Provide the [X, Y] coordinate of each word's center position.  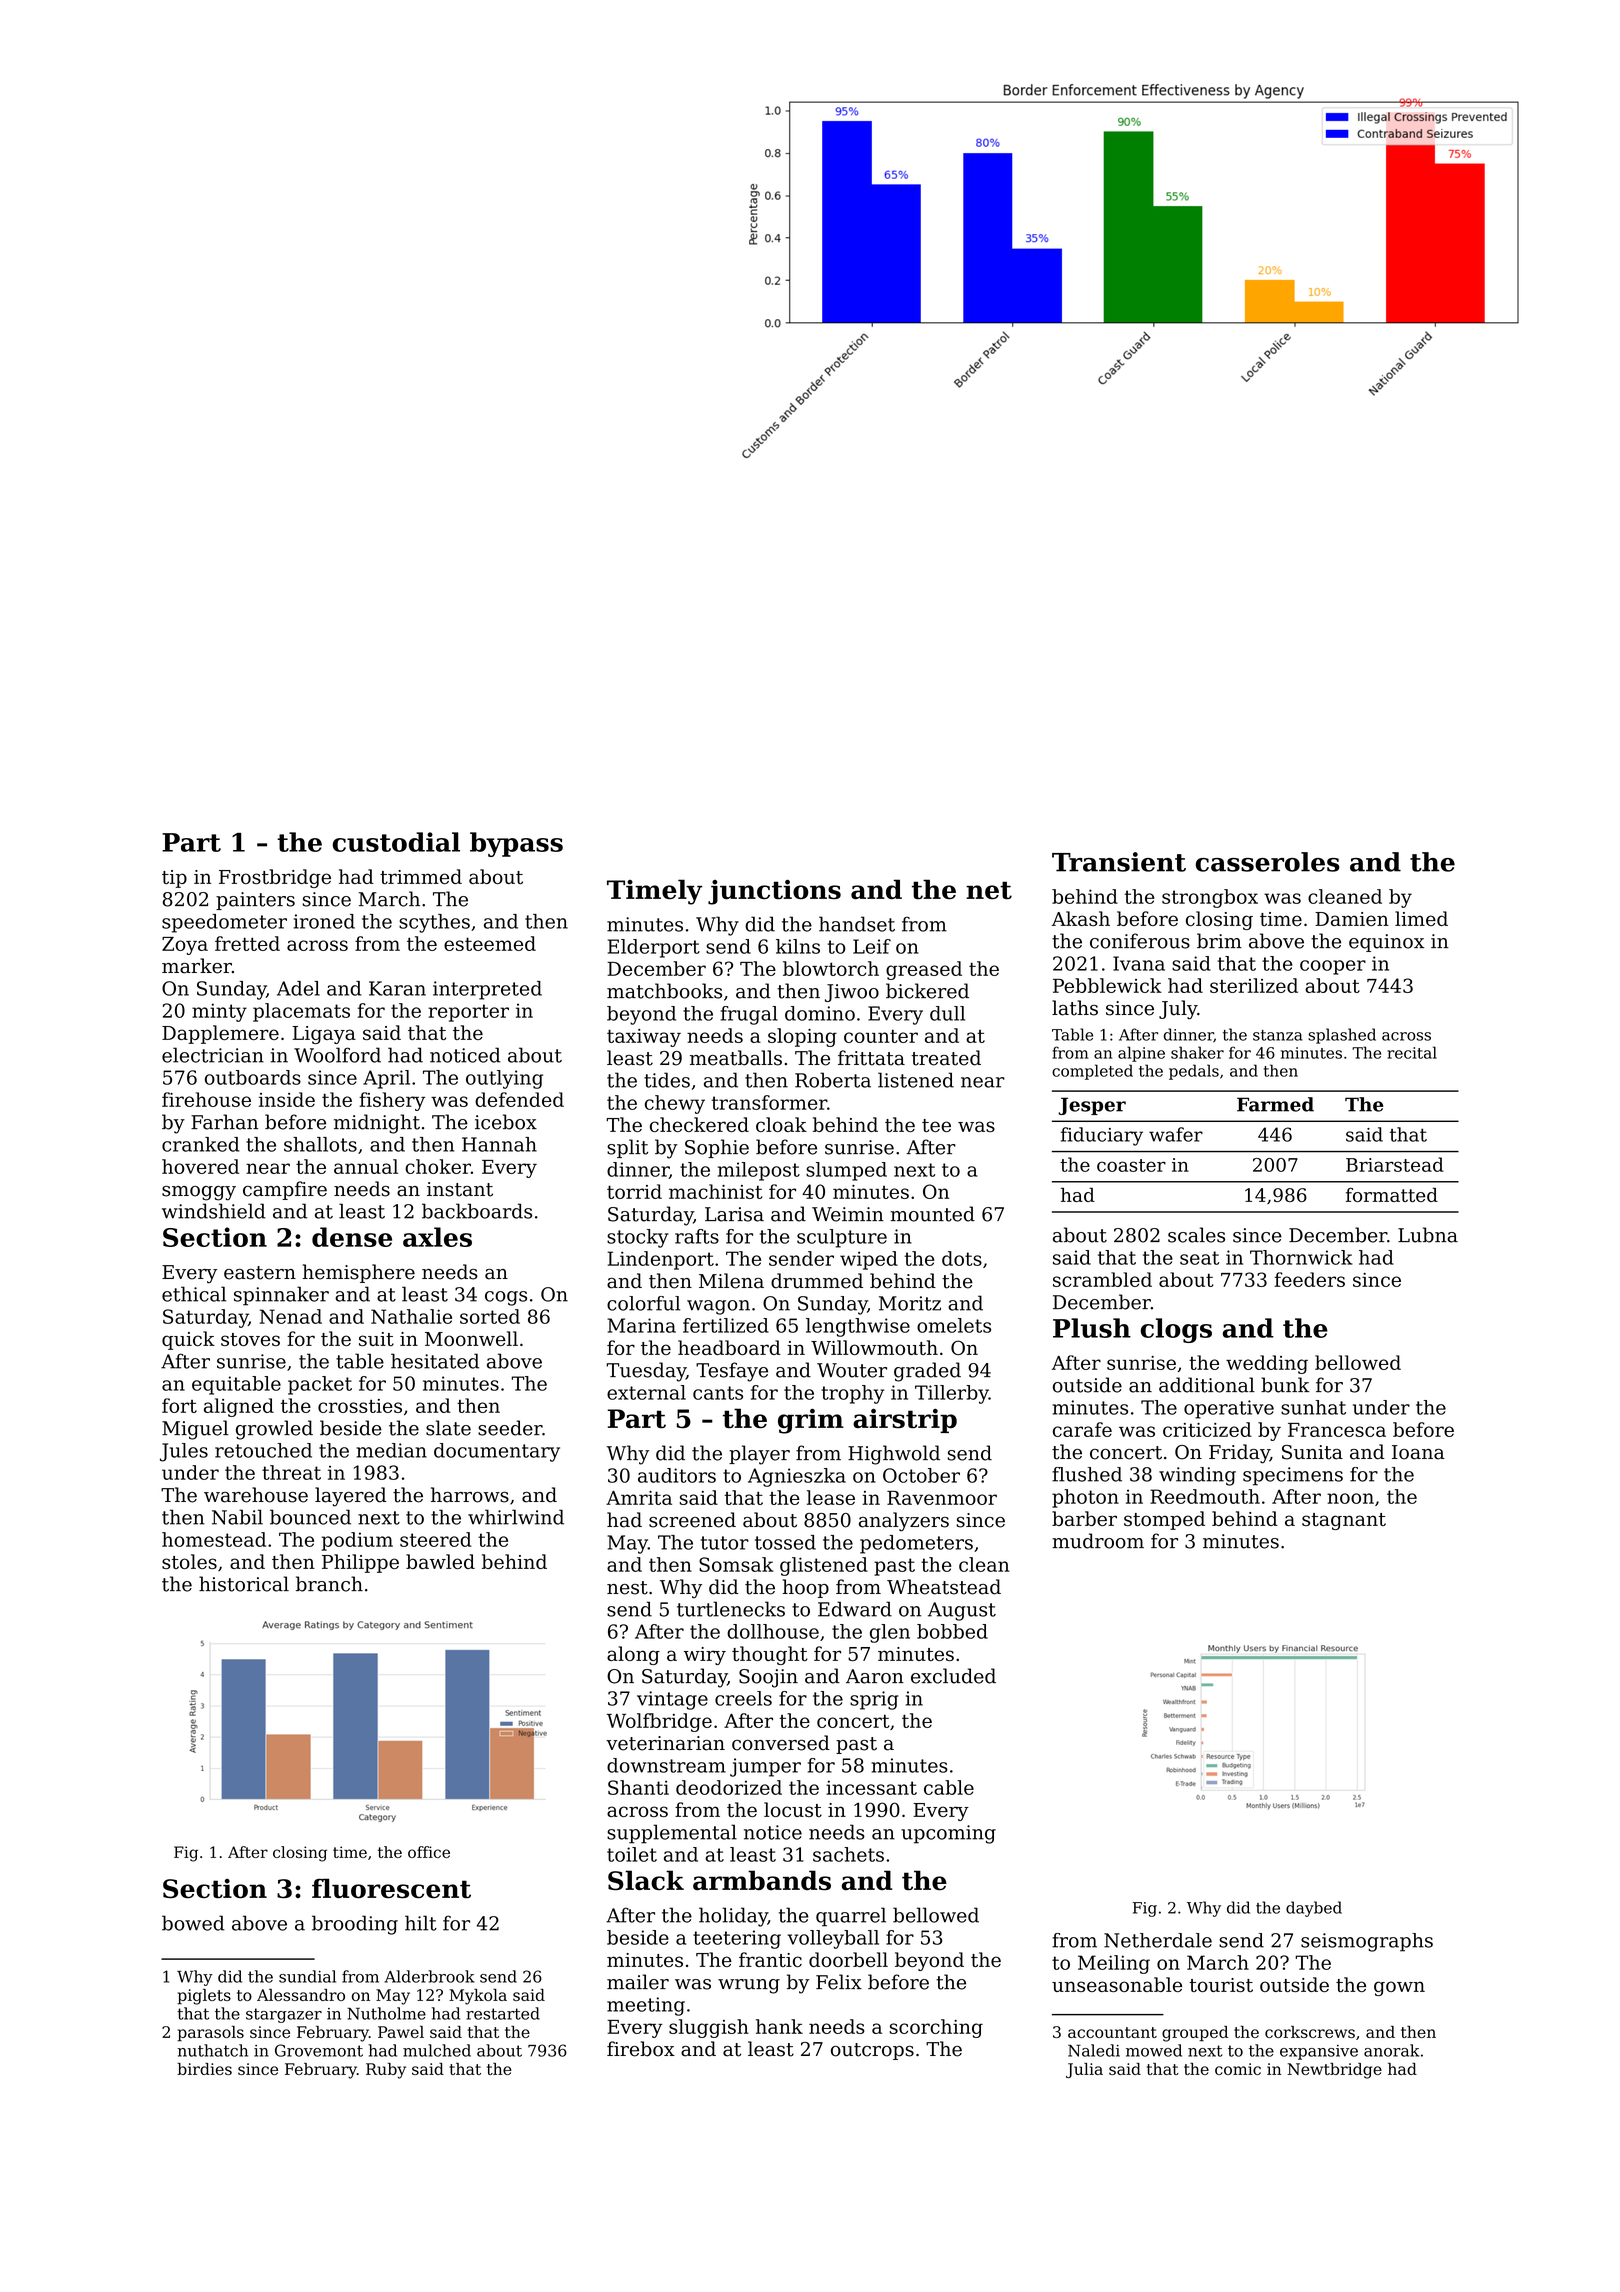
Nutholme [386, 2013]
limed [1421, 918]
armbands [762, 1880]
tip [174, 879]
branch [329, 1584]
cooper [1333, 967]
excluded [953, 1676]
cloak [781, 1124]
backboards [477, 1211]
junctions [774, 892]
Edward [855, 1609]
